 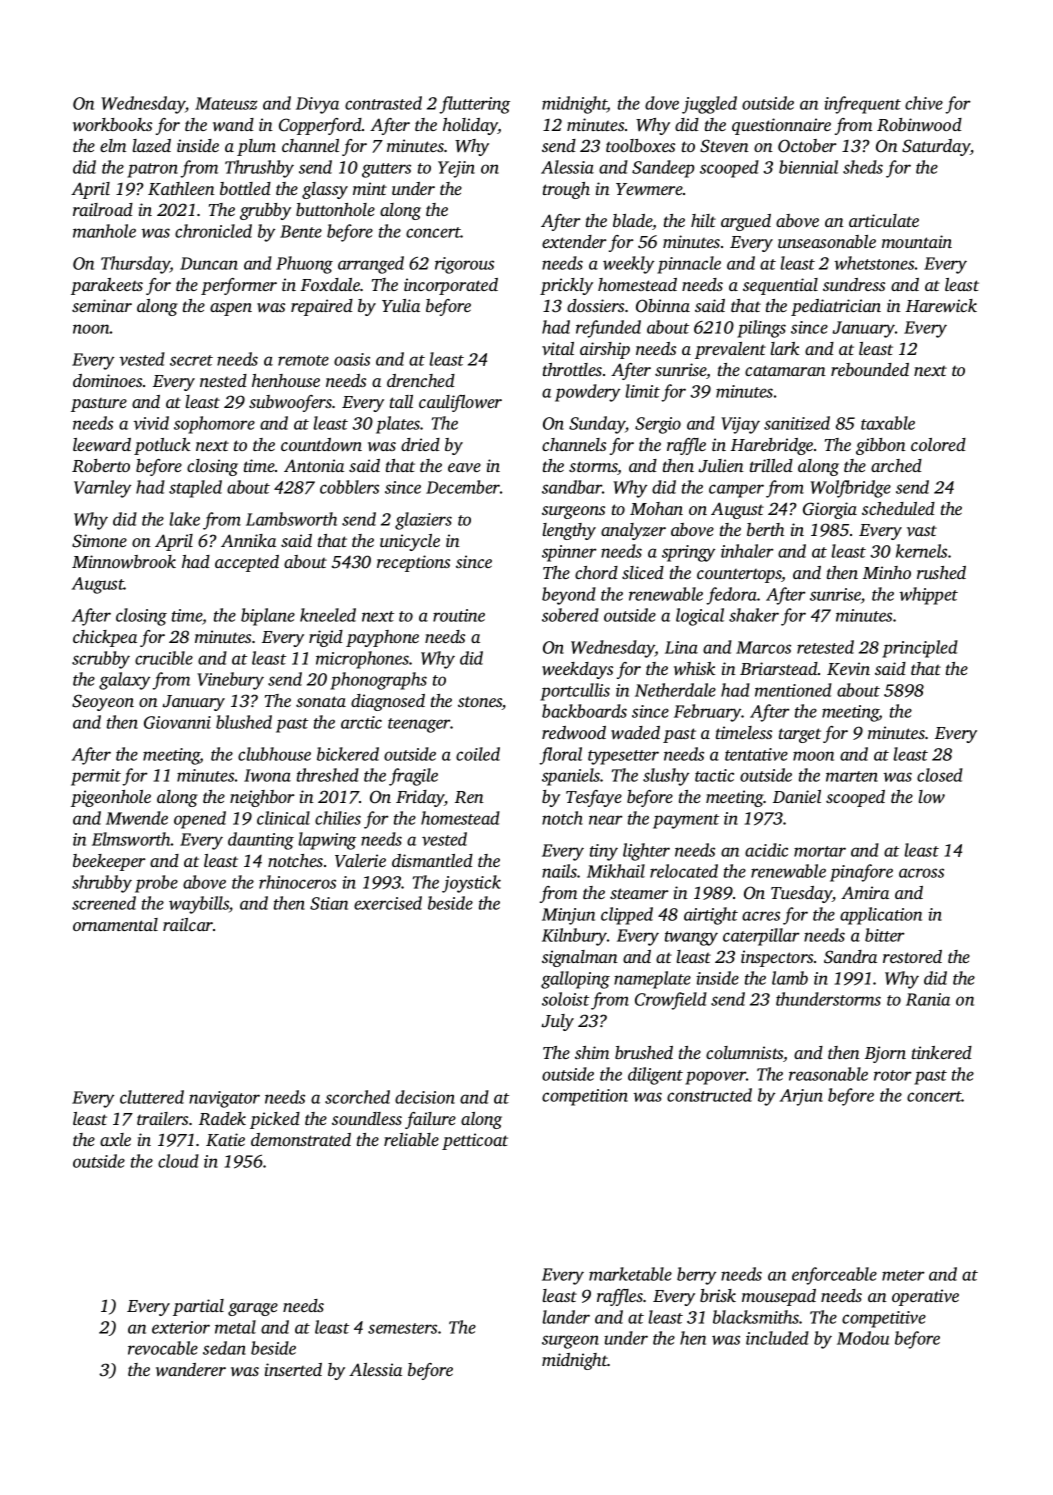 I want to click on eave, so click(x=464, y=467).
